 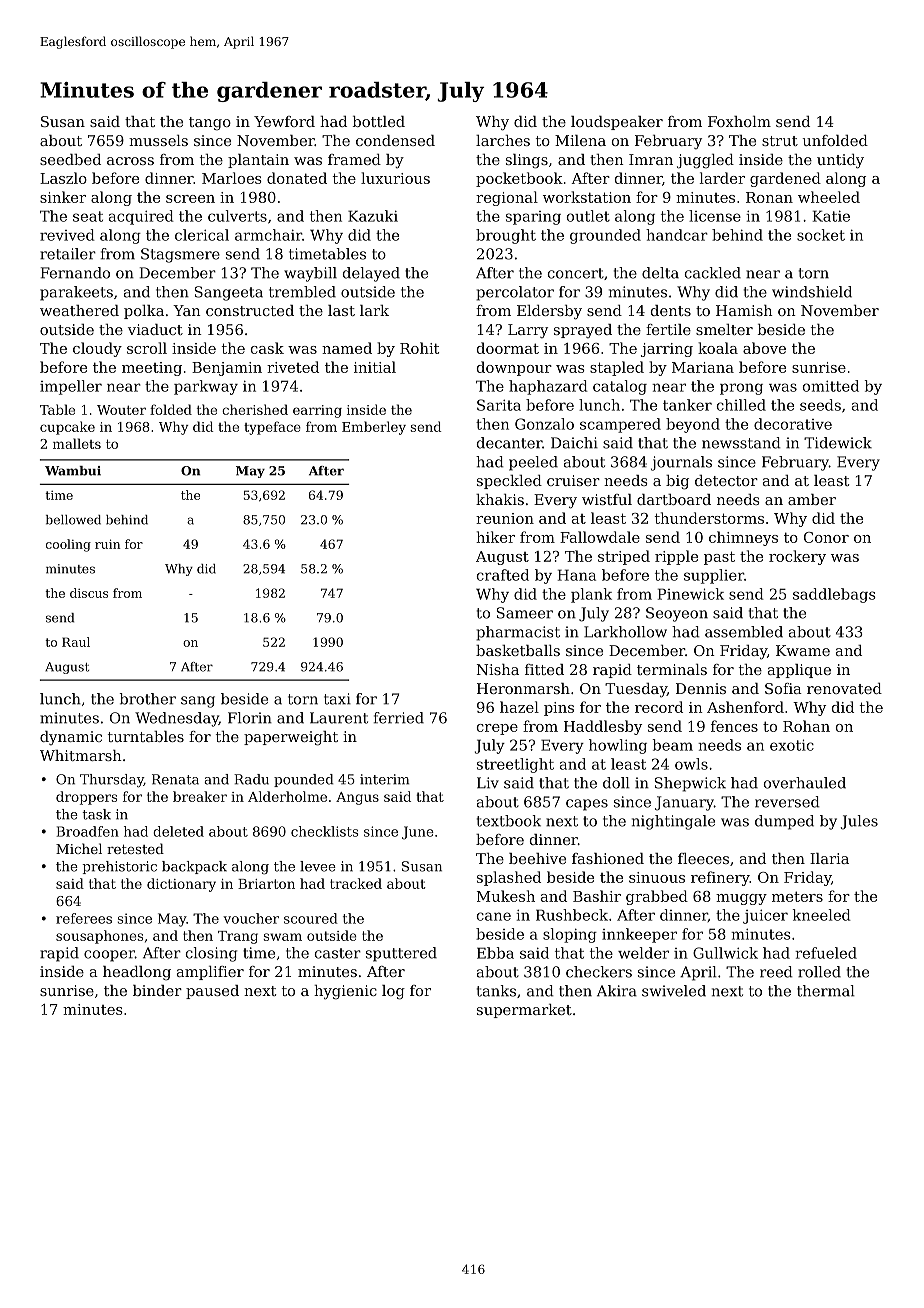 What do you see at coordinates (177, 719) in the screenshot?
I see `Wednesday` at bounding box center [177, 719].
